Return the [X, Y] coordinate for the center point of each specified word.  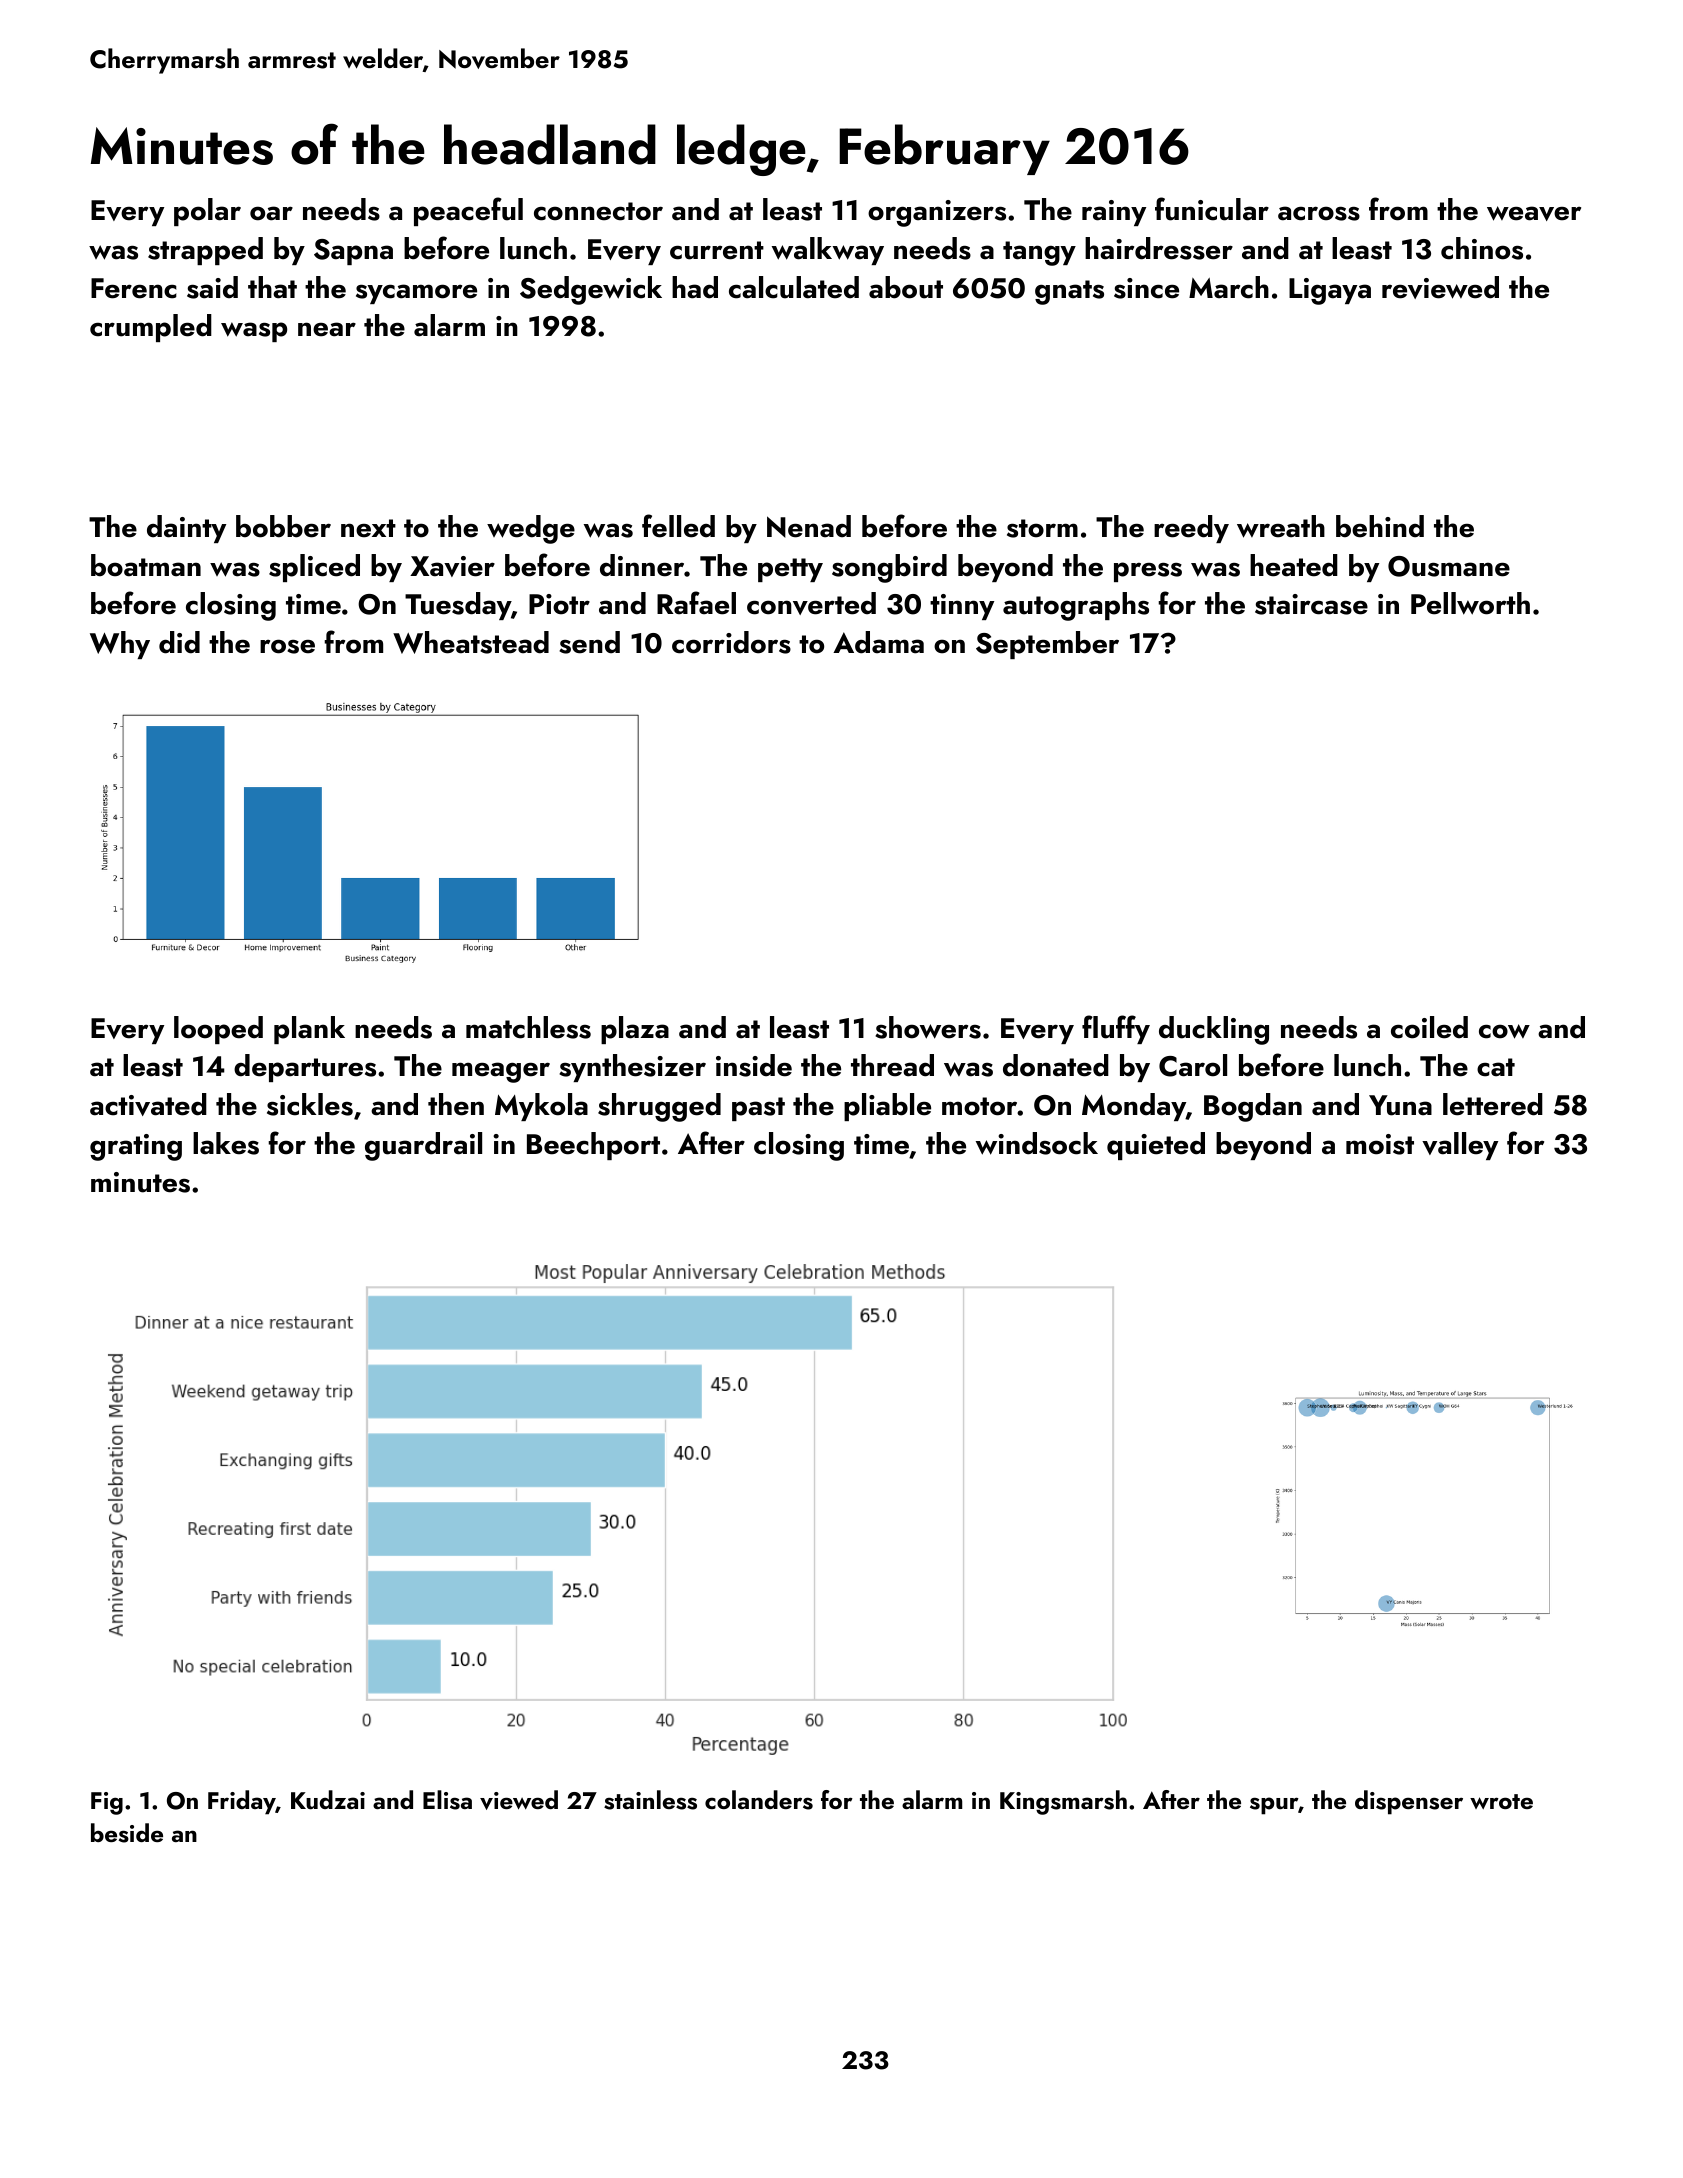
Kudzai [328, 1800]
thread [892, 1065]
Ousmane [1449, 566]
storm [1042, 528]
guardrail [423, 1146]
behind [1380, 526]
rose [287, 646]
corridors [731, 642]
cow [1504, 1031]
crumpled [151, 328]
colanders [759, 1800]
